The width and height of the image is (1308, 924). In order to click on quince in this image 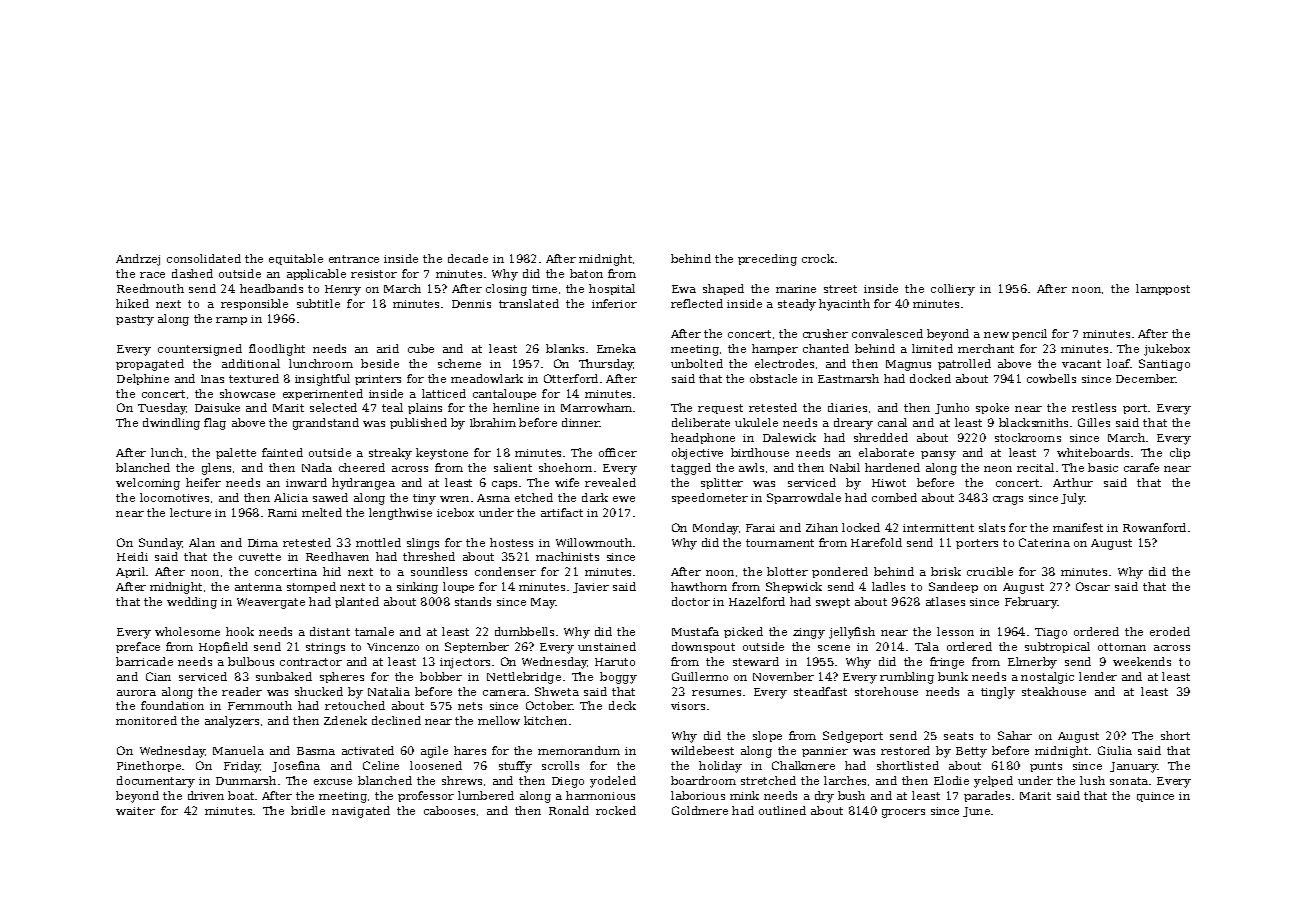, I will do `click(1155, 797)`.
